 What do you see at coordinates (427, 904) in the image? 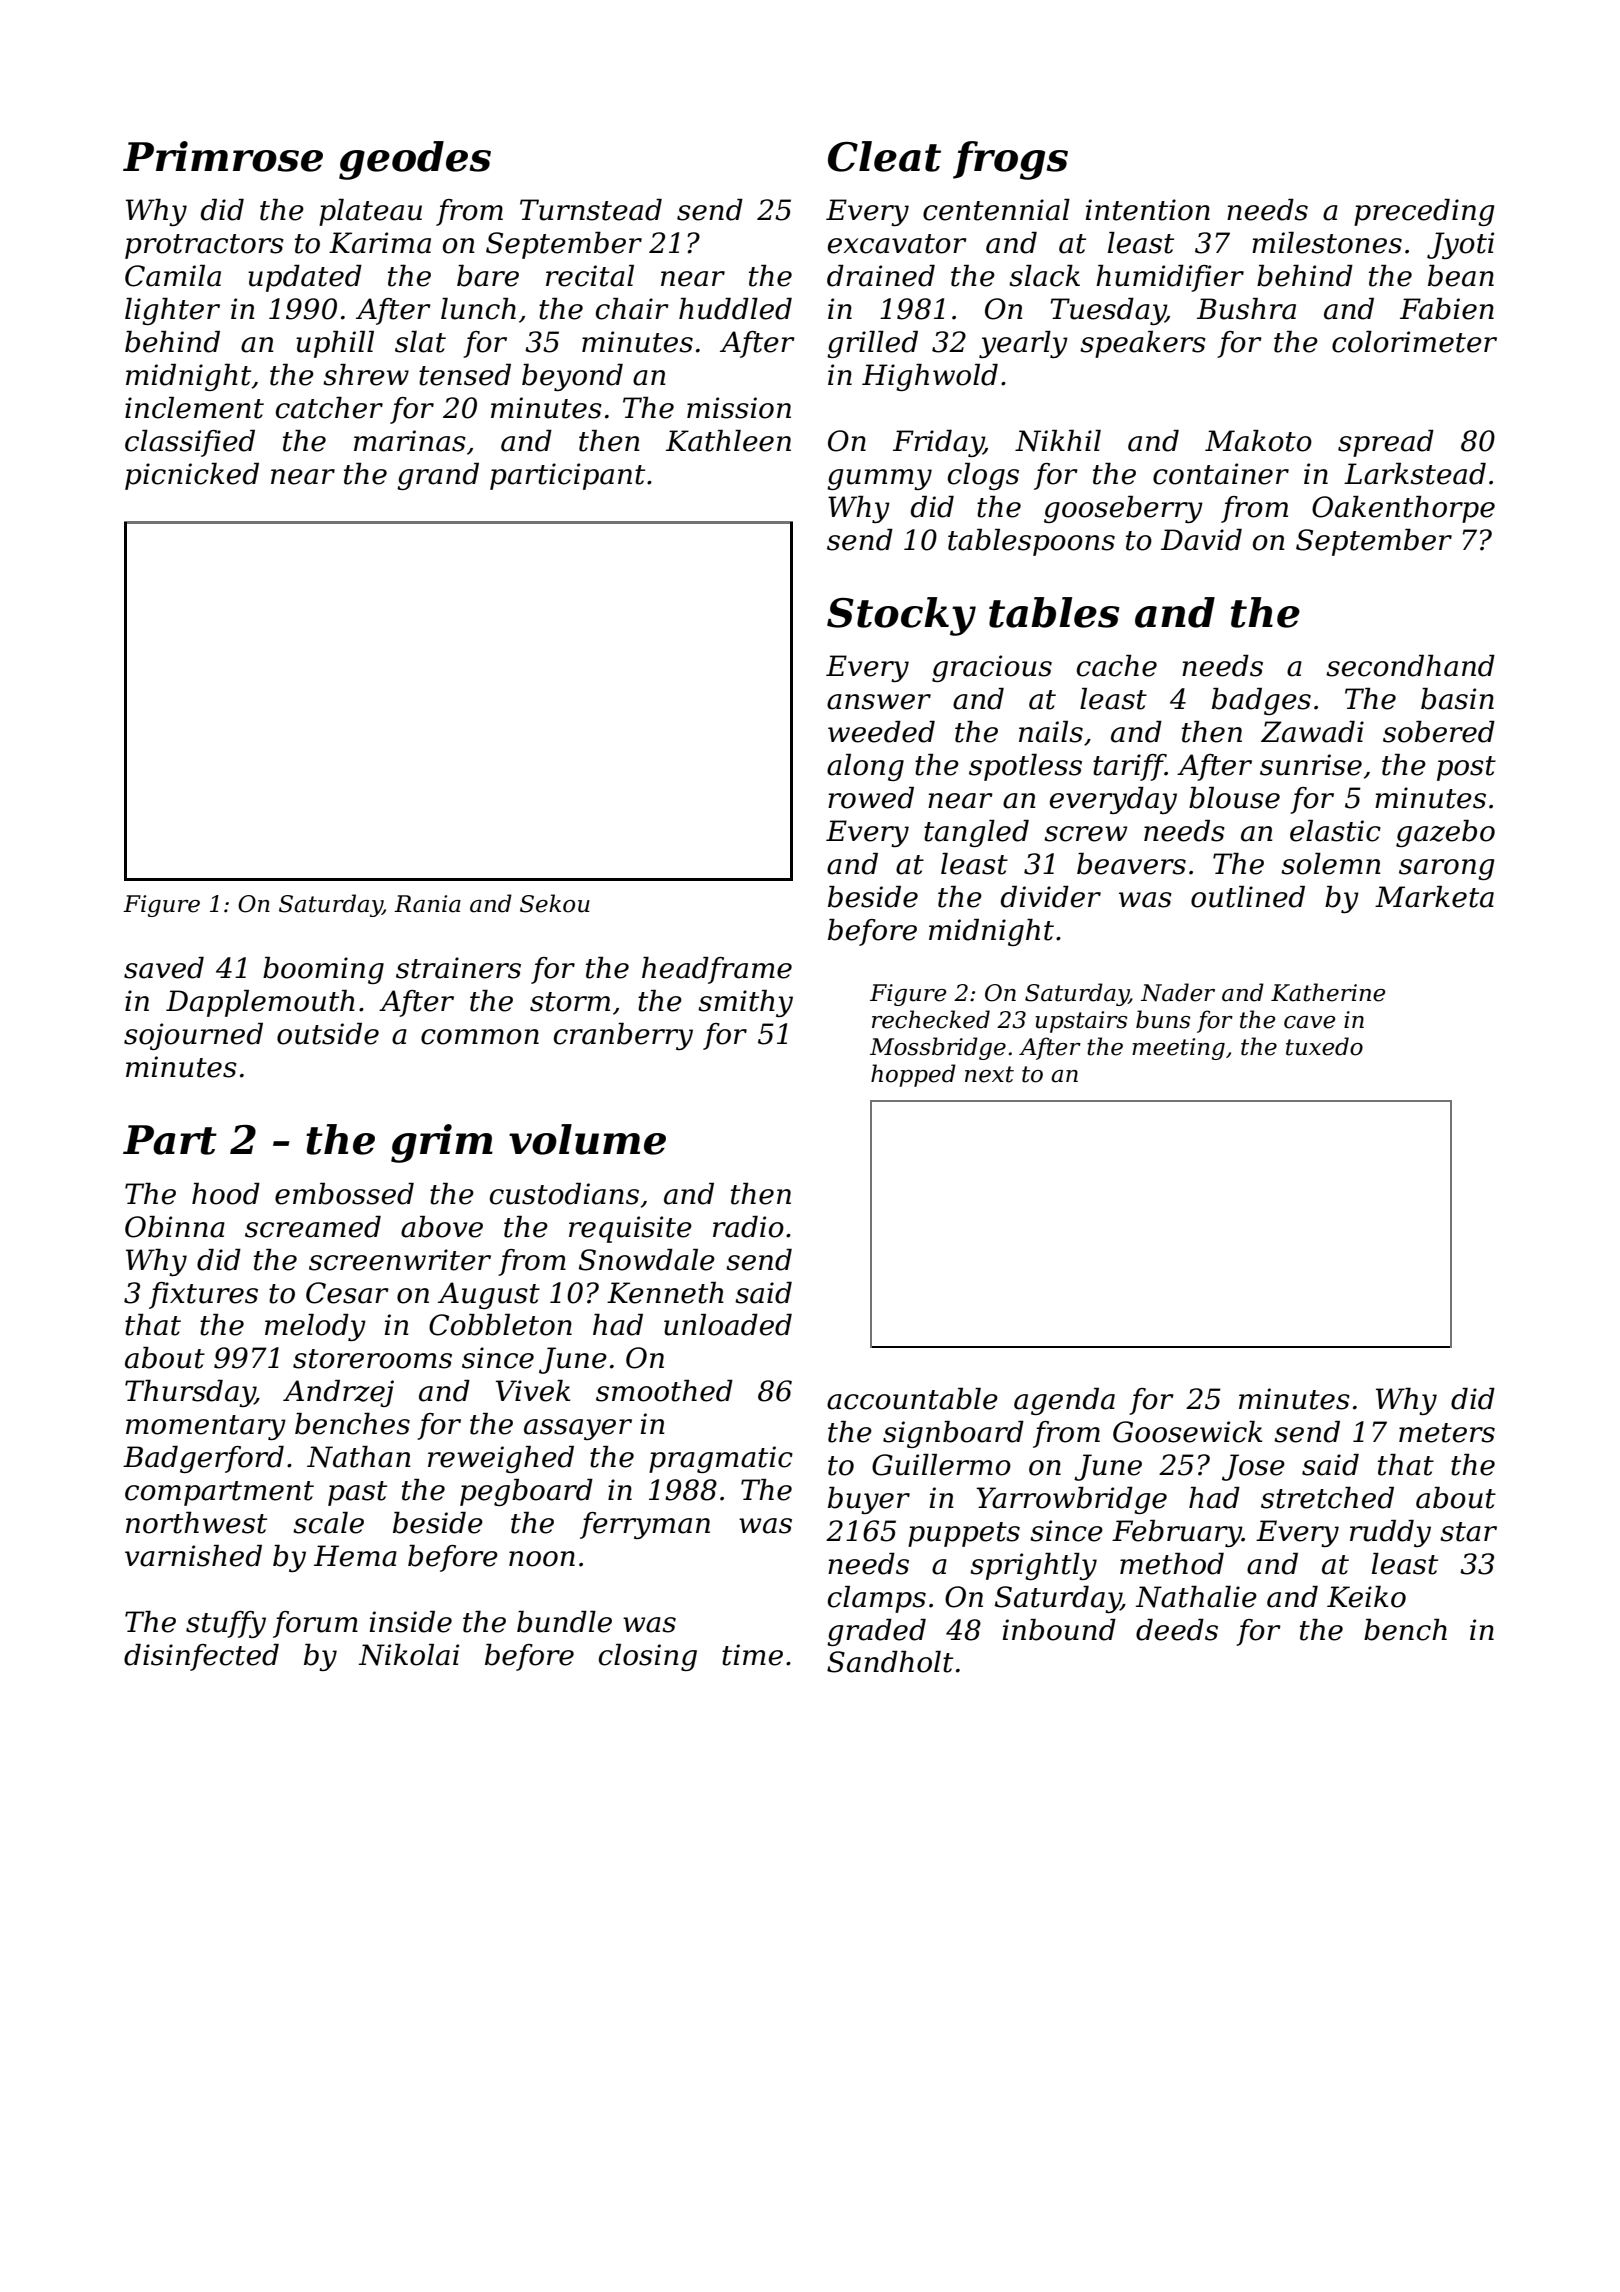
I see `Rania` at bounding box center [427, 904].
